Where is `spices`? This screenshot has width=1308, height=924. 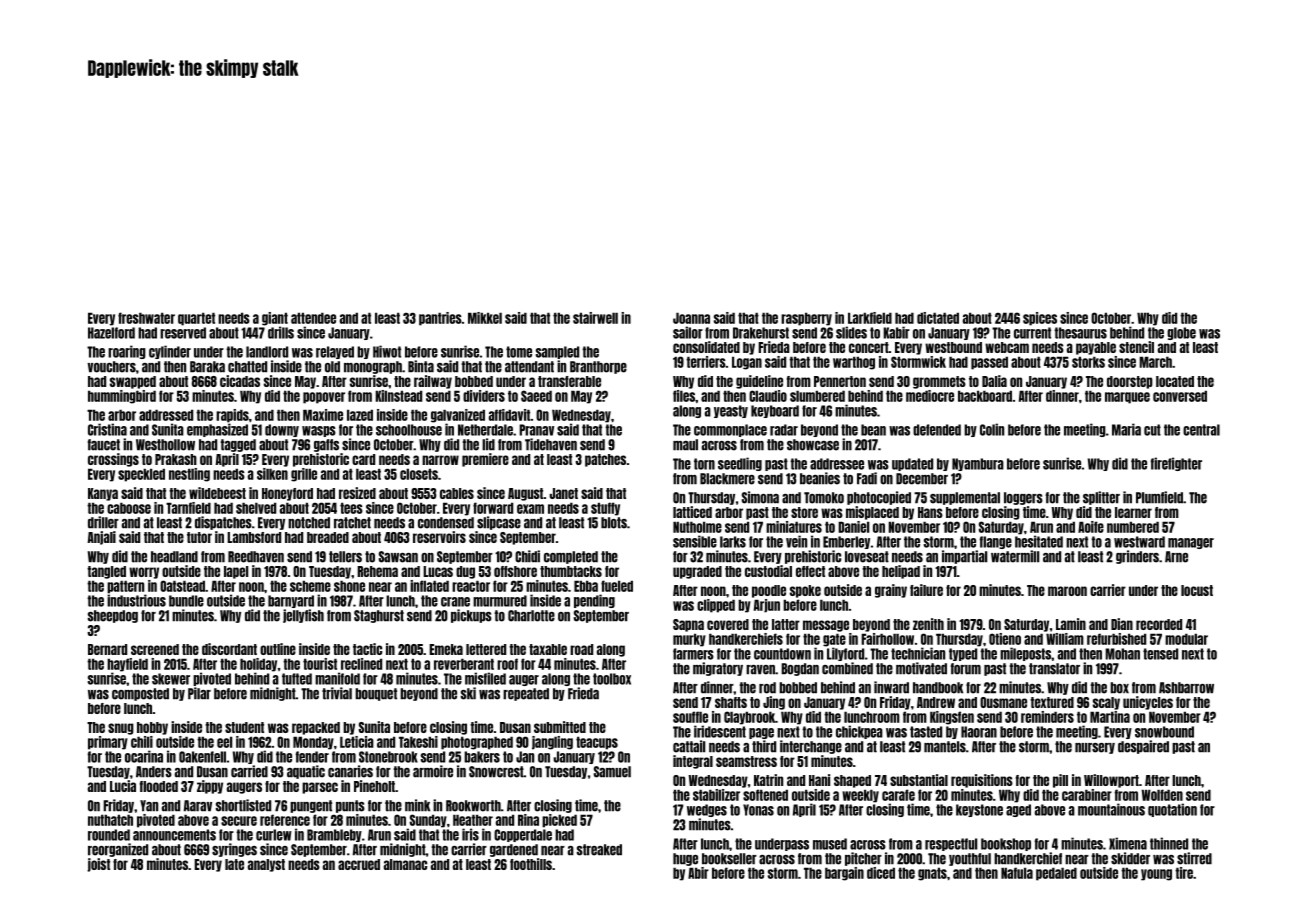
spices is located at coordinates (1040, 319).
